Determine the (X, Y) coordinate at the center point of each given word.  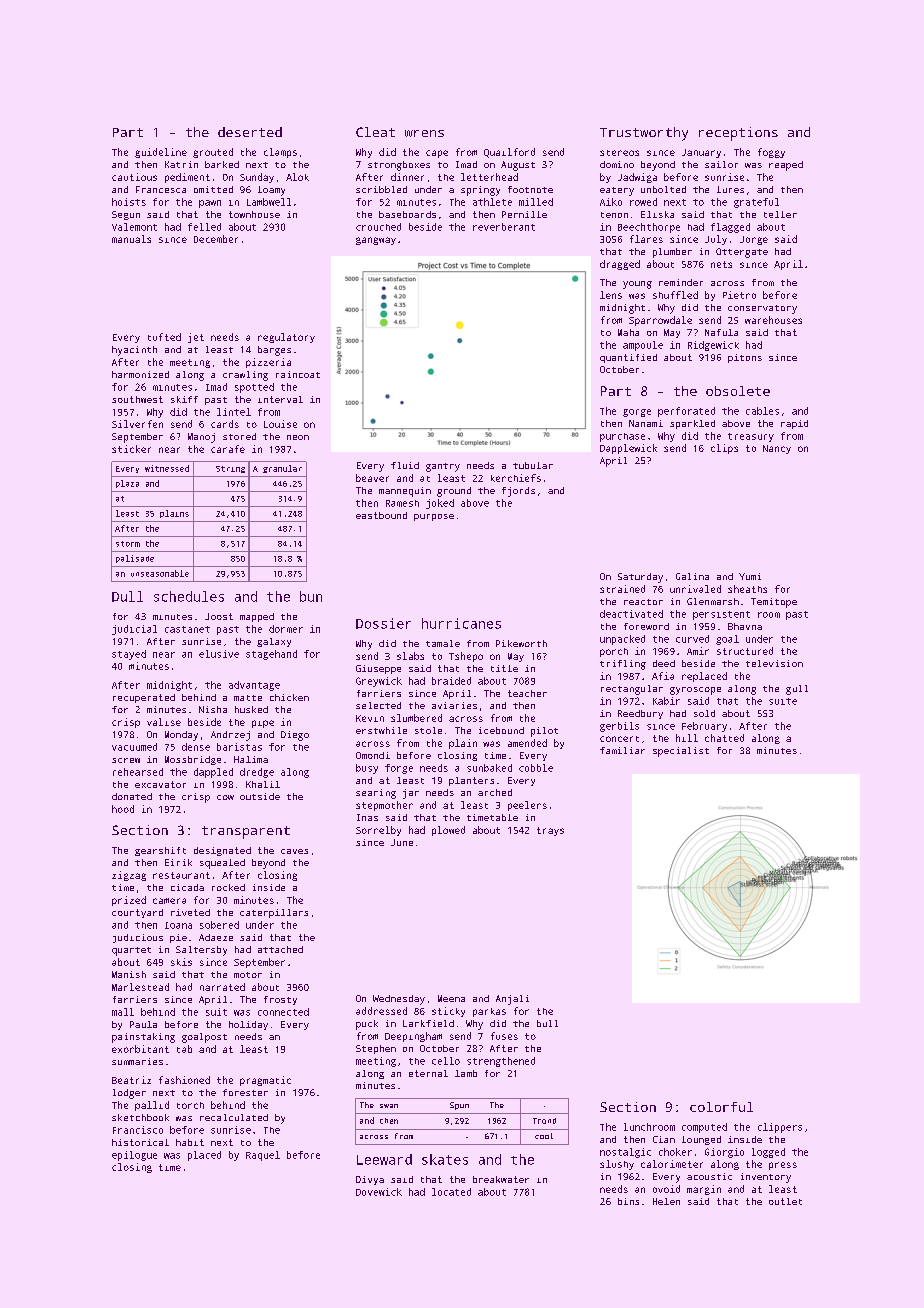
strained (622, 589)
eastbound (381, 515)
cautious (134, 177)
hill (687, 738)
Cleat (375, 132)
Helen (666, 1201)
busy (367, 769)
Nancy (777, 449)
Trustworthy (644, 134)
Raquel (263, 1156)
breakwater (501, 1179)
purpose (434, 517)
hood (123, 809)
